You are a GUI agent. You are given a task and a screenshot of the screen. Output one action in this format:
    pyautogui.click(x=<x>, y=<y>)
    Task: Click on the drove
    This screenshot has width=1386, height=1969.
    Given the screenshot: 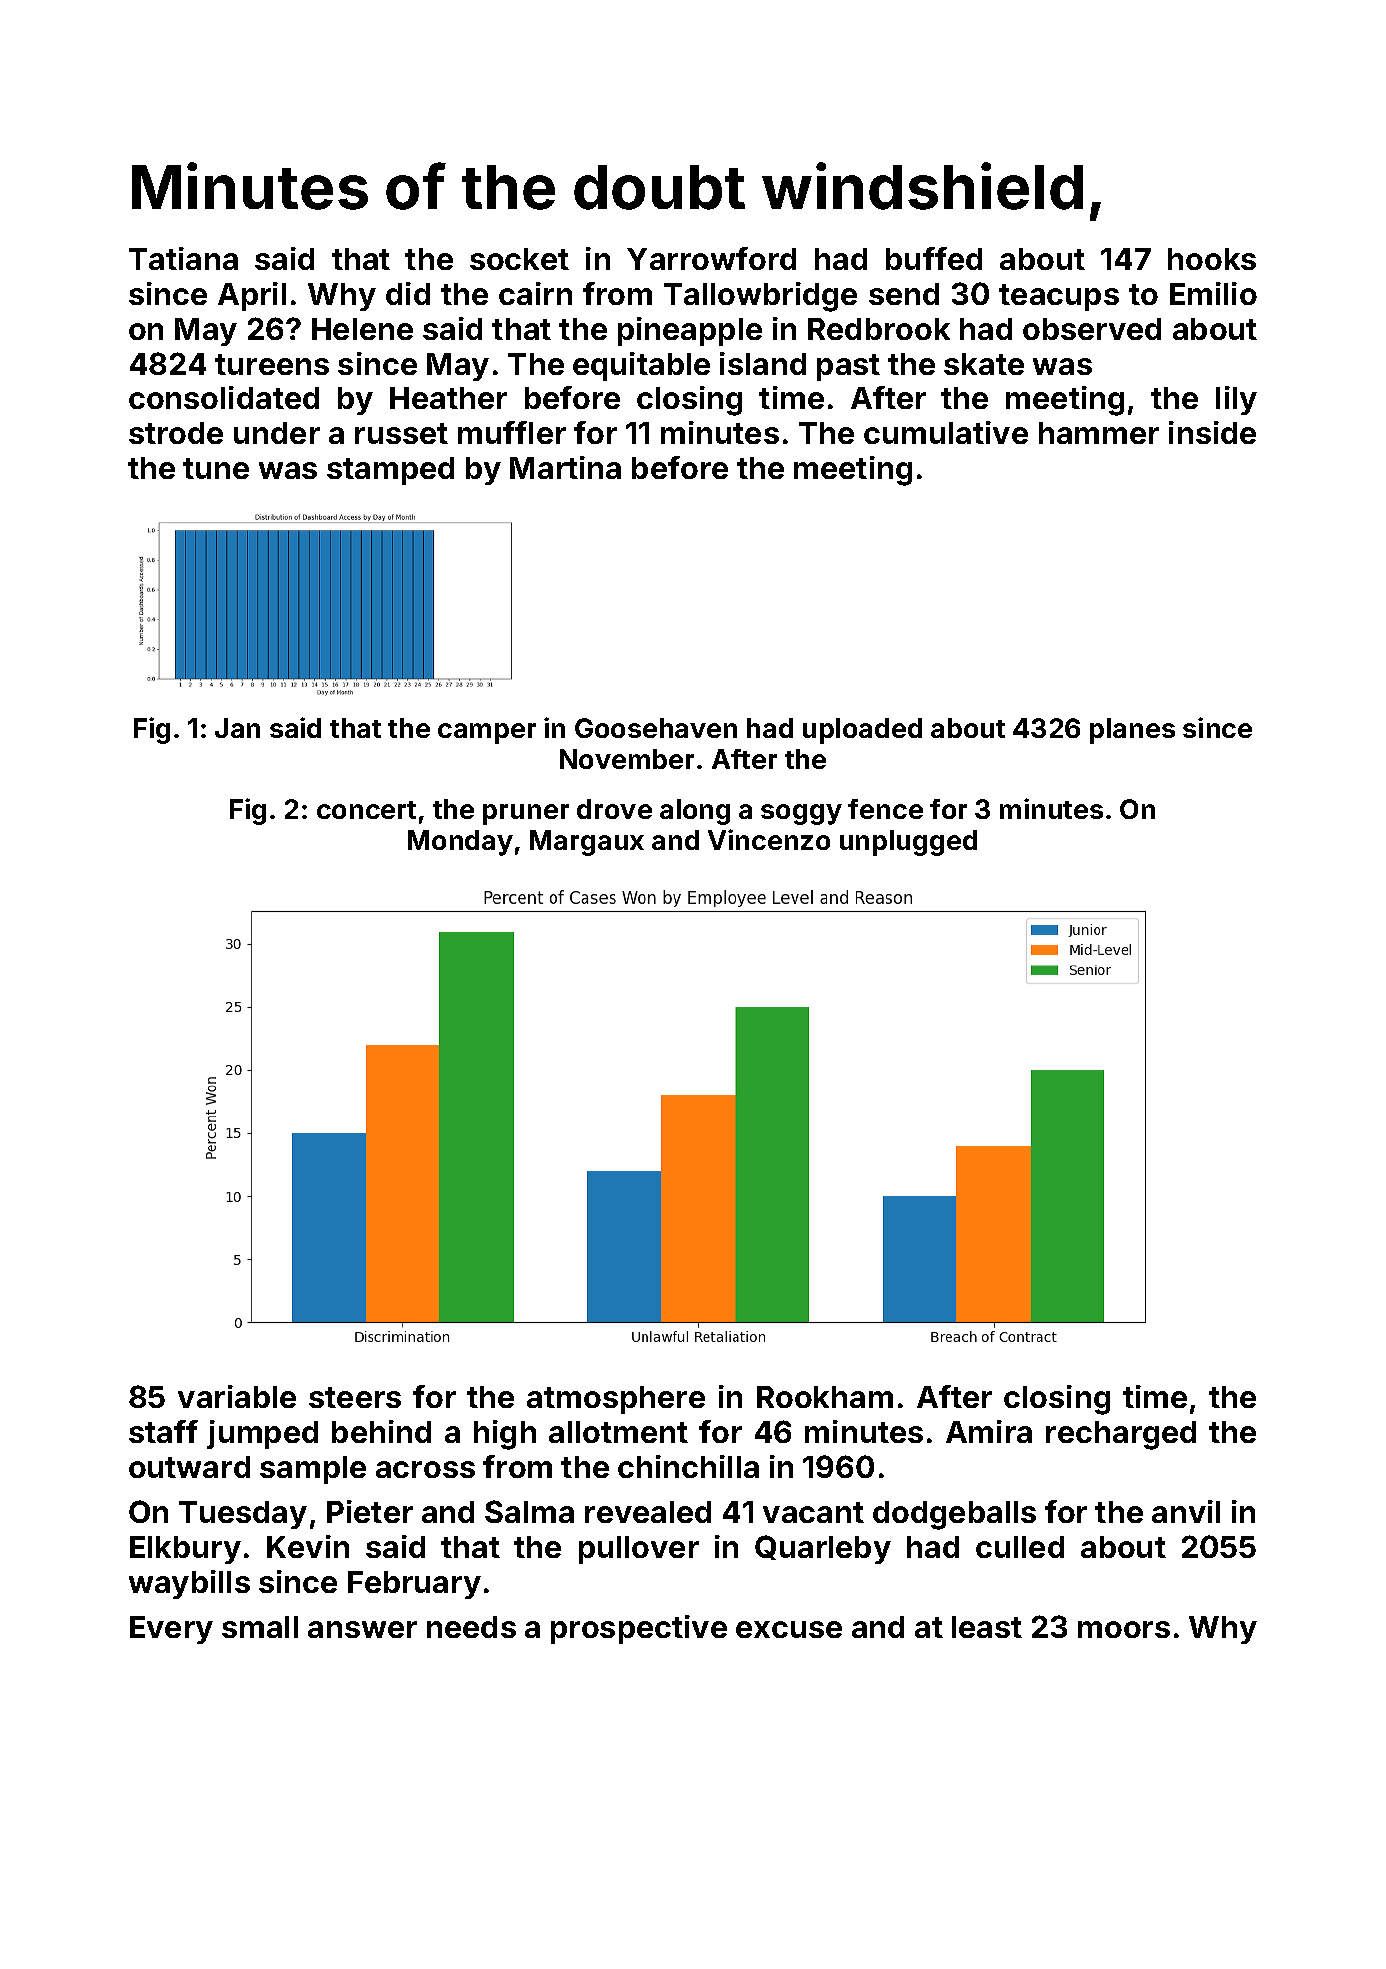 What is the action you would take?
    pyautogui.click(x=614, y=809)
